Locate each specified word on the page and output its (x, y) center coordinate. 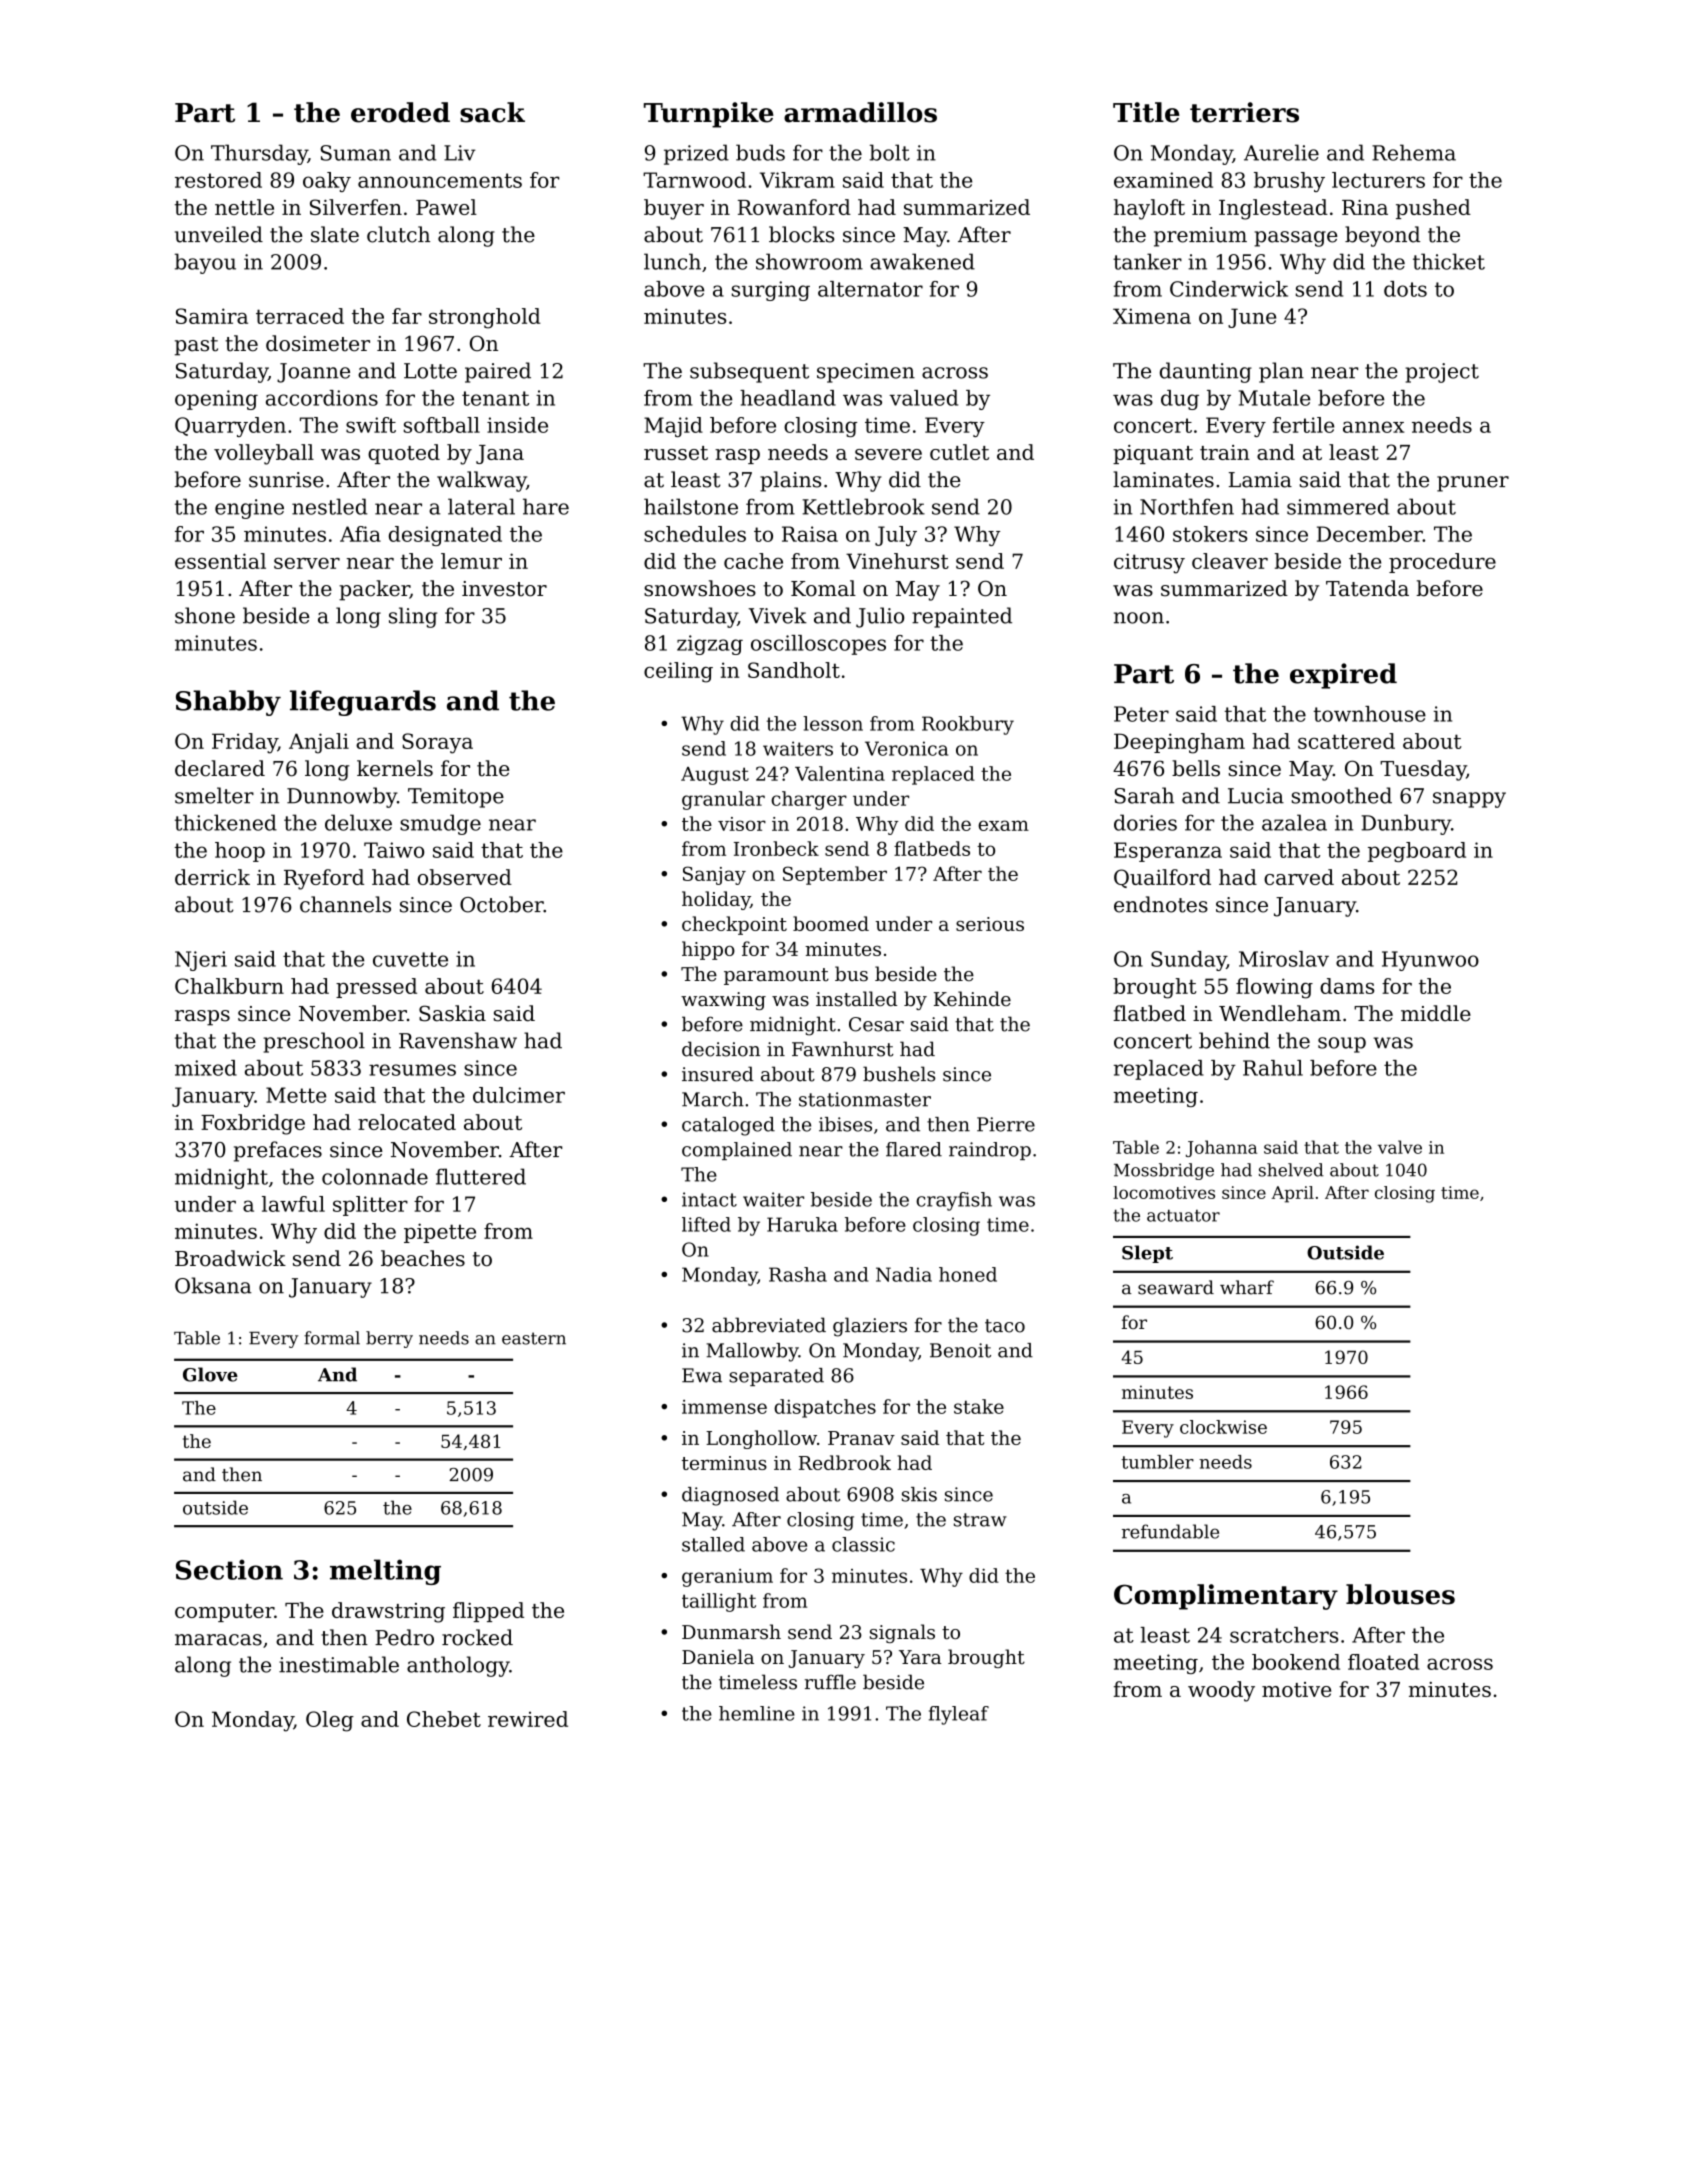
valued (923, 398)
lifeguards (363, 703)
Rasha (798, 1274)
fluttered (481, 1176)
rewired (528, 1719)
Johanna (1221, 1148)
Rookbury (968, 725)
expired (1343, 676)
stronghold (485, 318)
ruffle (830, 1682)
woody (1221, 1691)
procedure (1442, 563)
